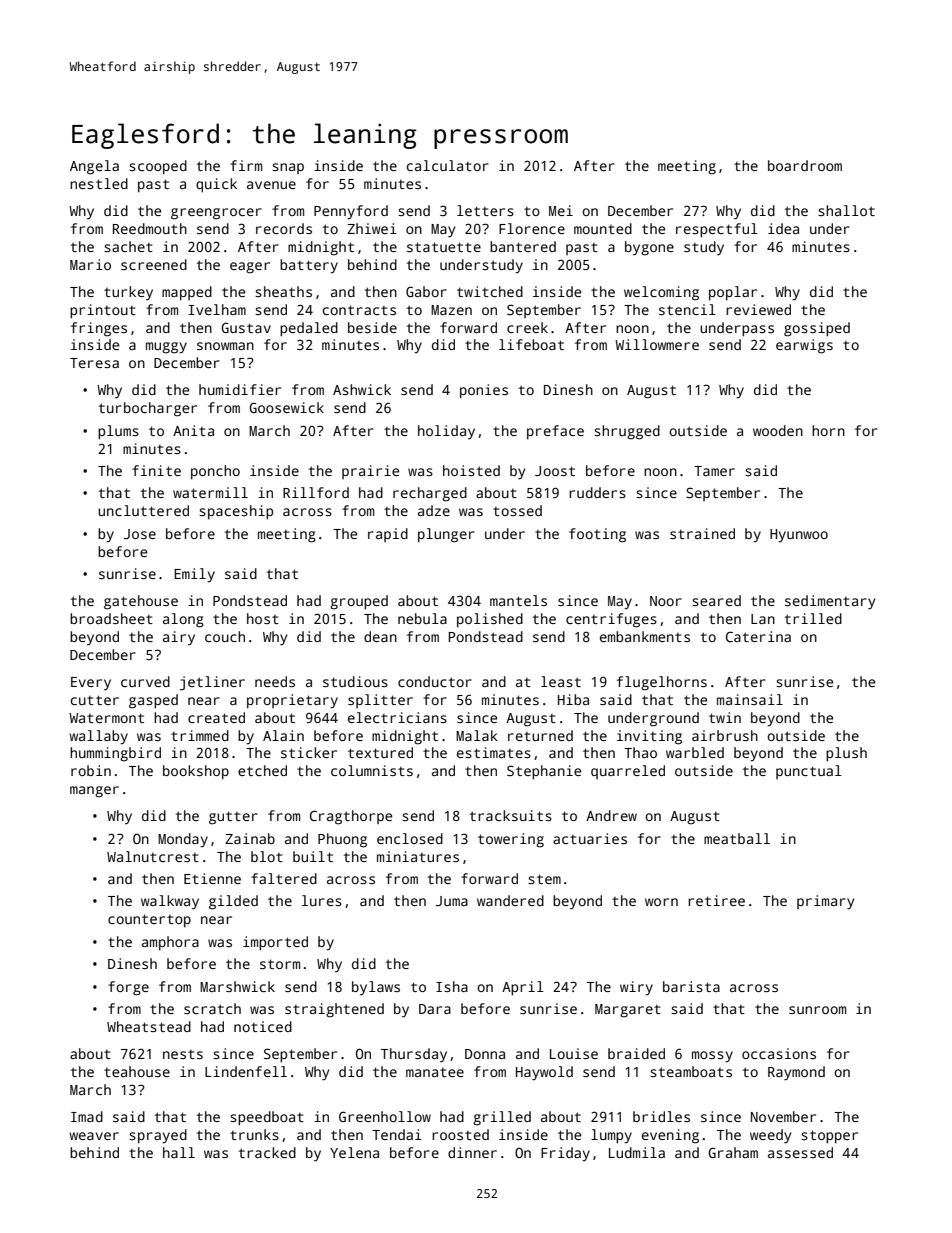  What do you see at coordinates (452, 901) in the document?
I see `Juma` at bounding box center [452, 901].
